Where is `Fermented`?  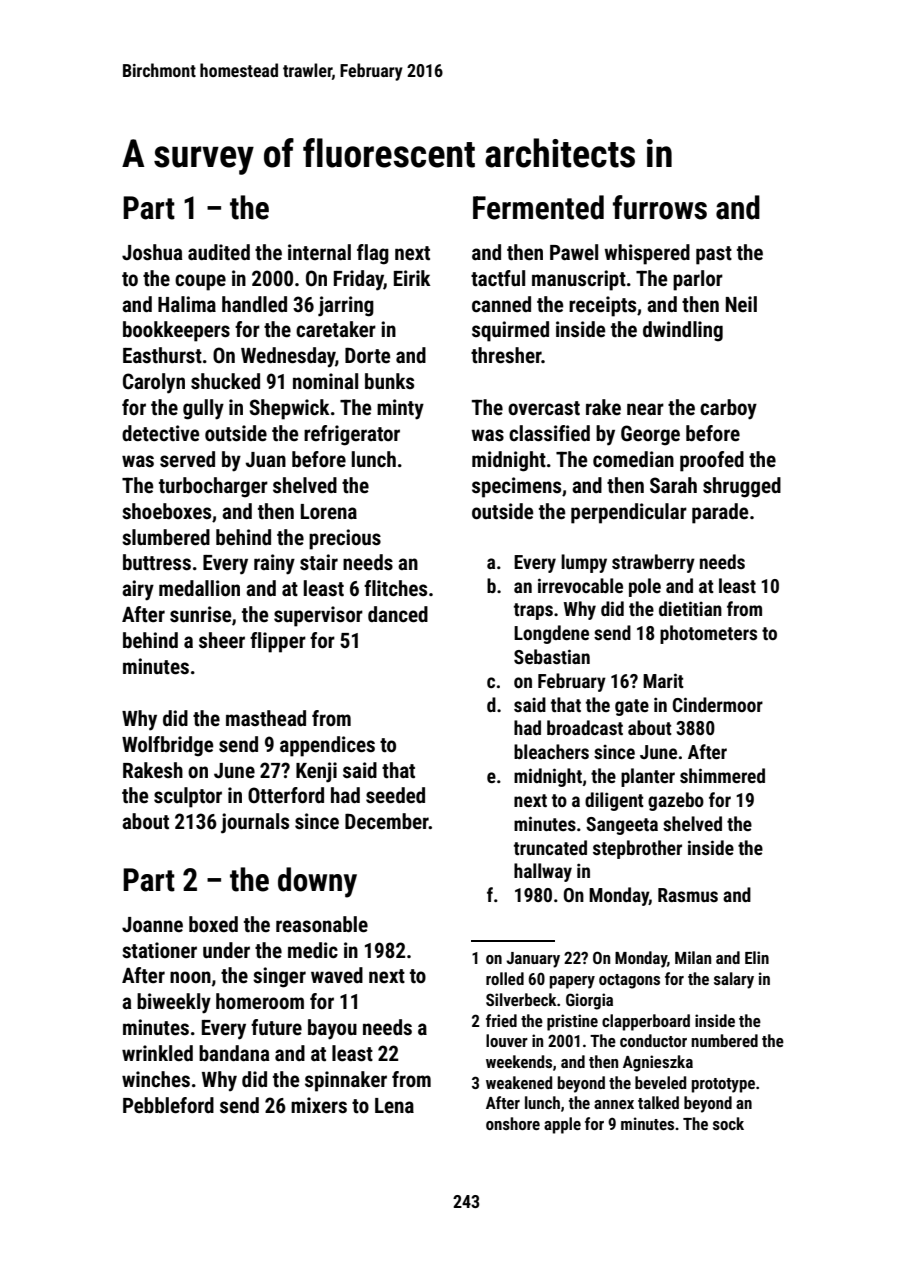 Fermented is located at coordinates (538, 207).
